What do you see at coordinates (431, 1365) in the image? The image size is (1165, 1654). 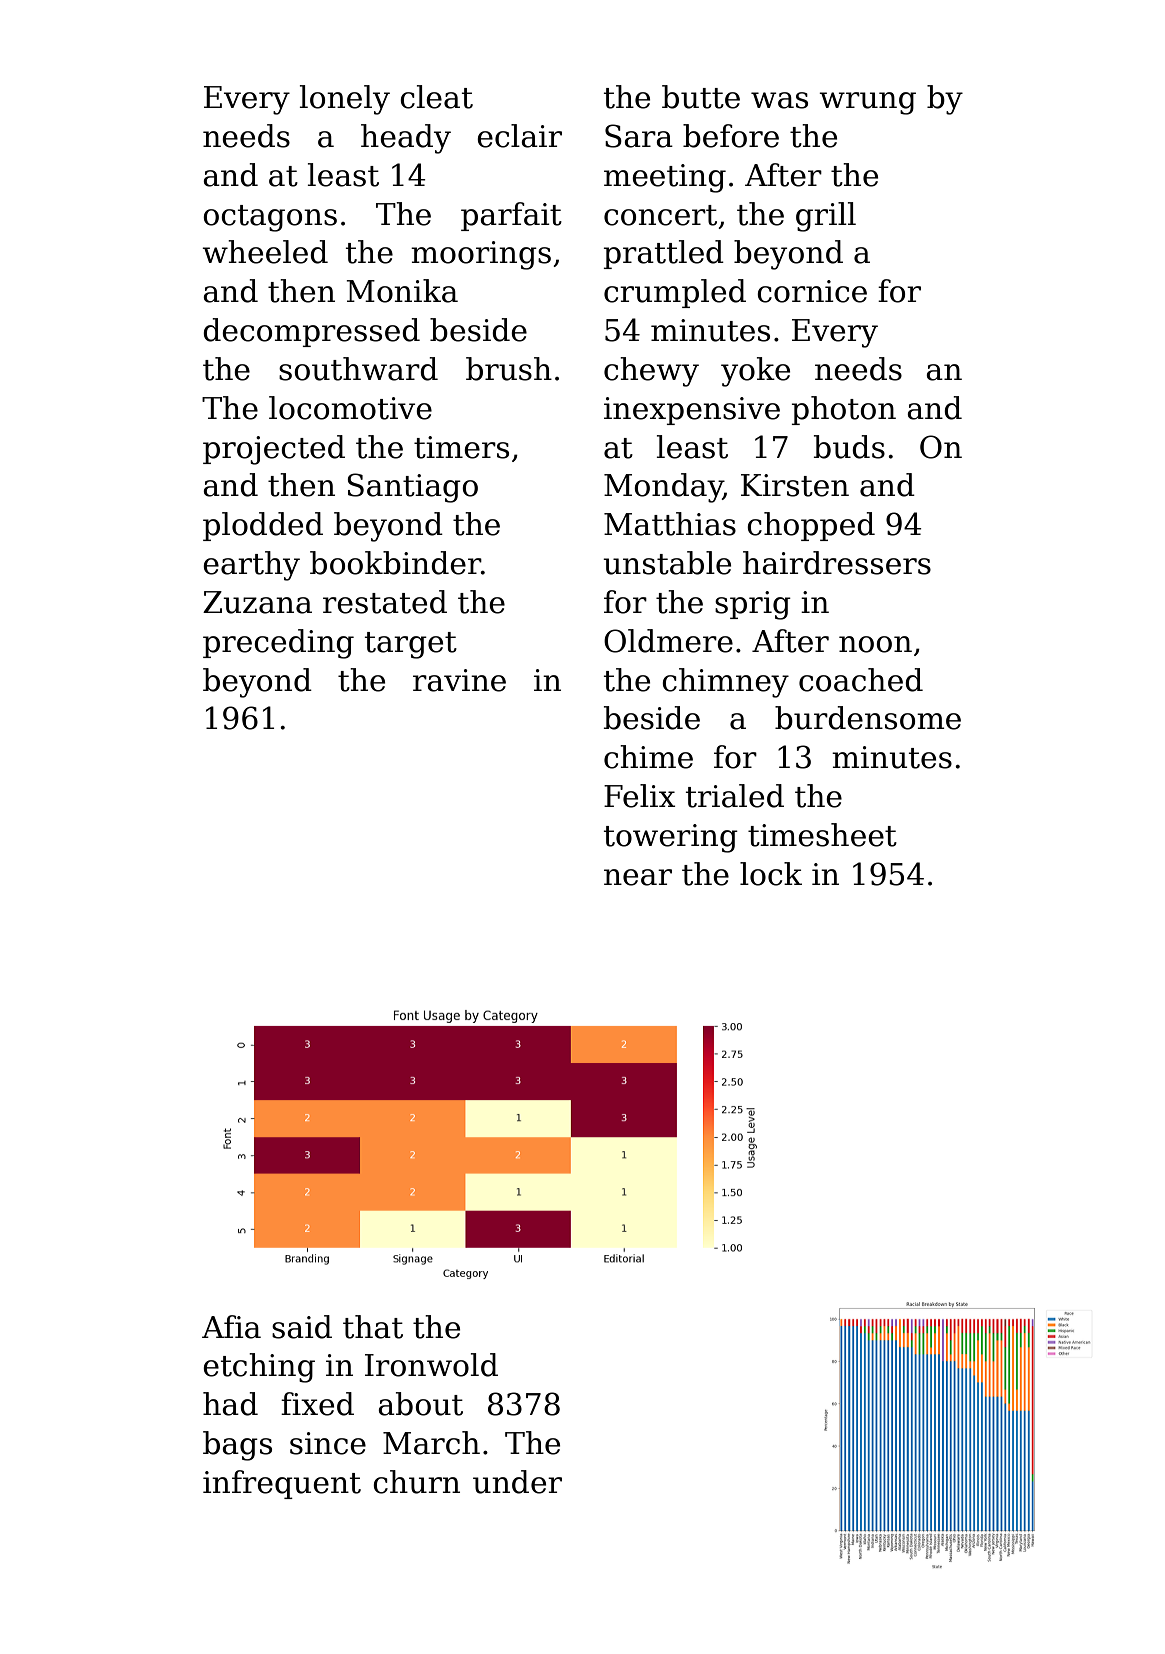 I see `Ironwold` at bounding box center [431, 1365].
